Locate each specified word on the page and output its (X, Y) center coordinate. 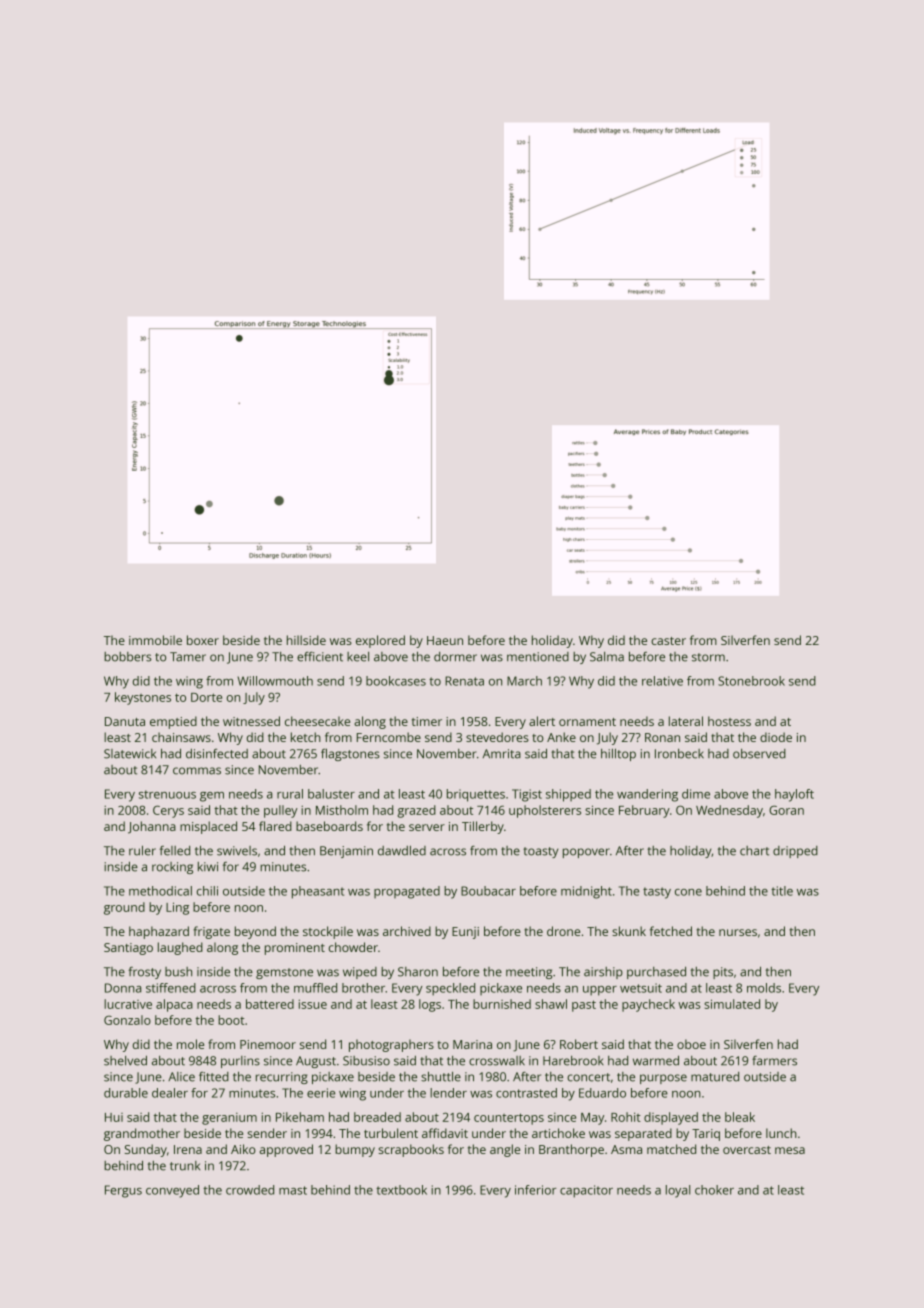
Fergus (123, 1191)
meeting (529, 973)
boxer (203, 640)
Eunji (465, 933)
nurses (738, 932)
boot (231, 1020)
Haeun (445, 640)
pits (723, 973)
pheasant (318, 892)
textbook (401, 1190)
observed (759, 754)
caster (668, 641)
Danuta (125, 721)
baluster (331, 794)
